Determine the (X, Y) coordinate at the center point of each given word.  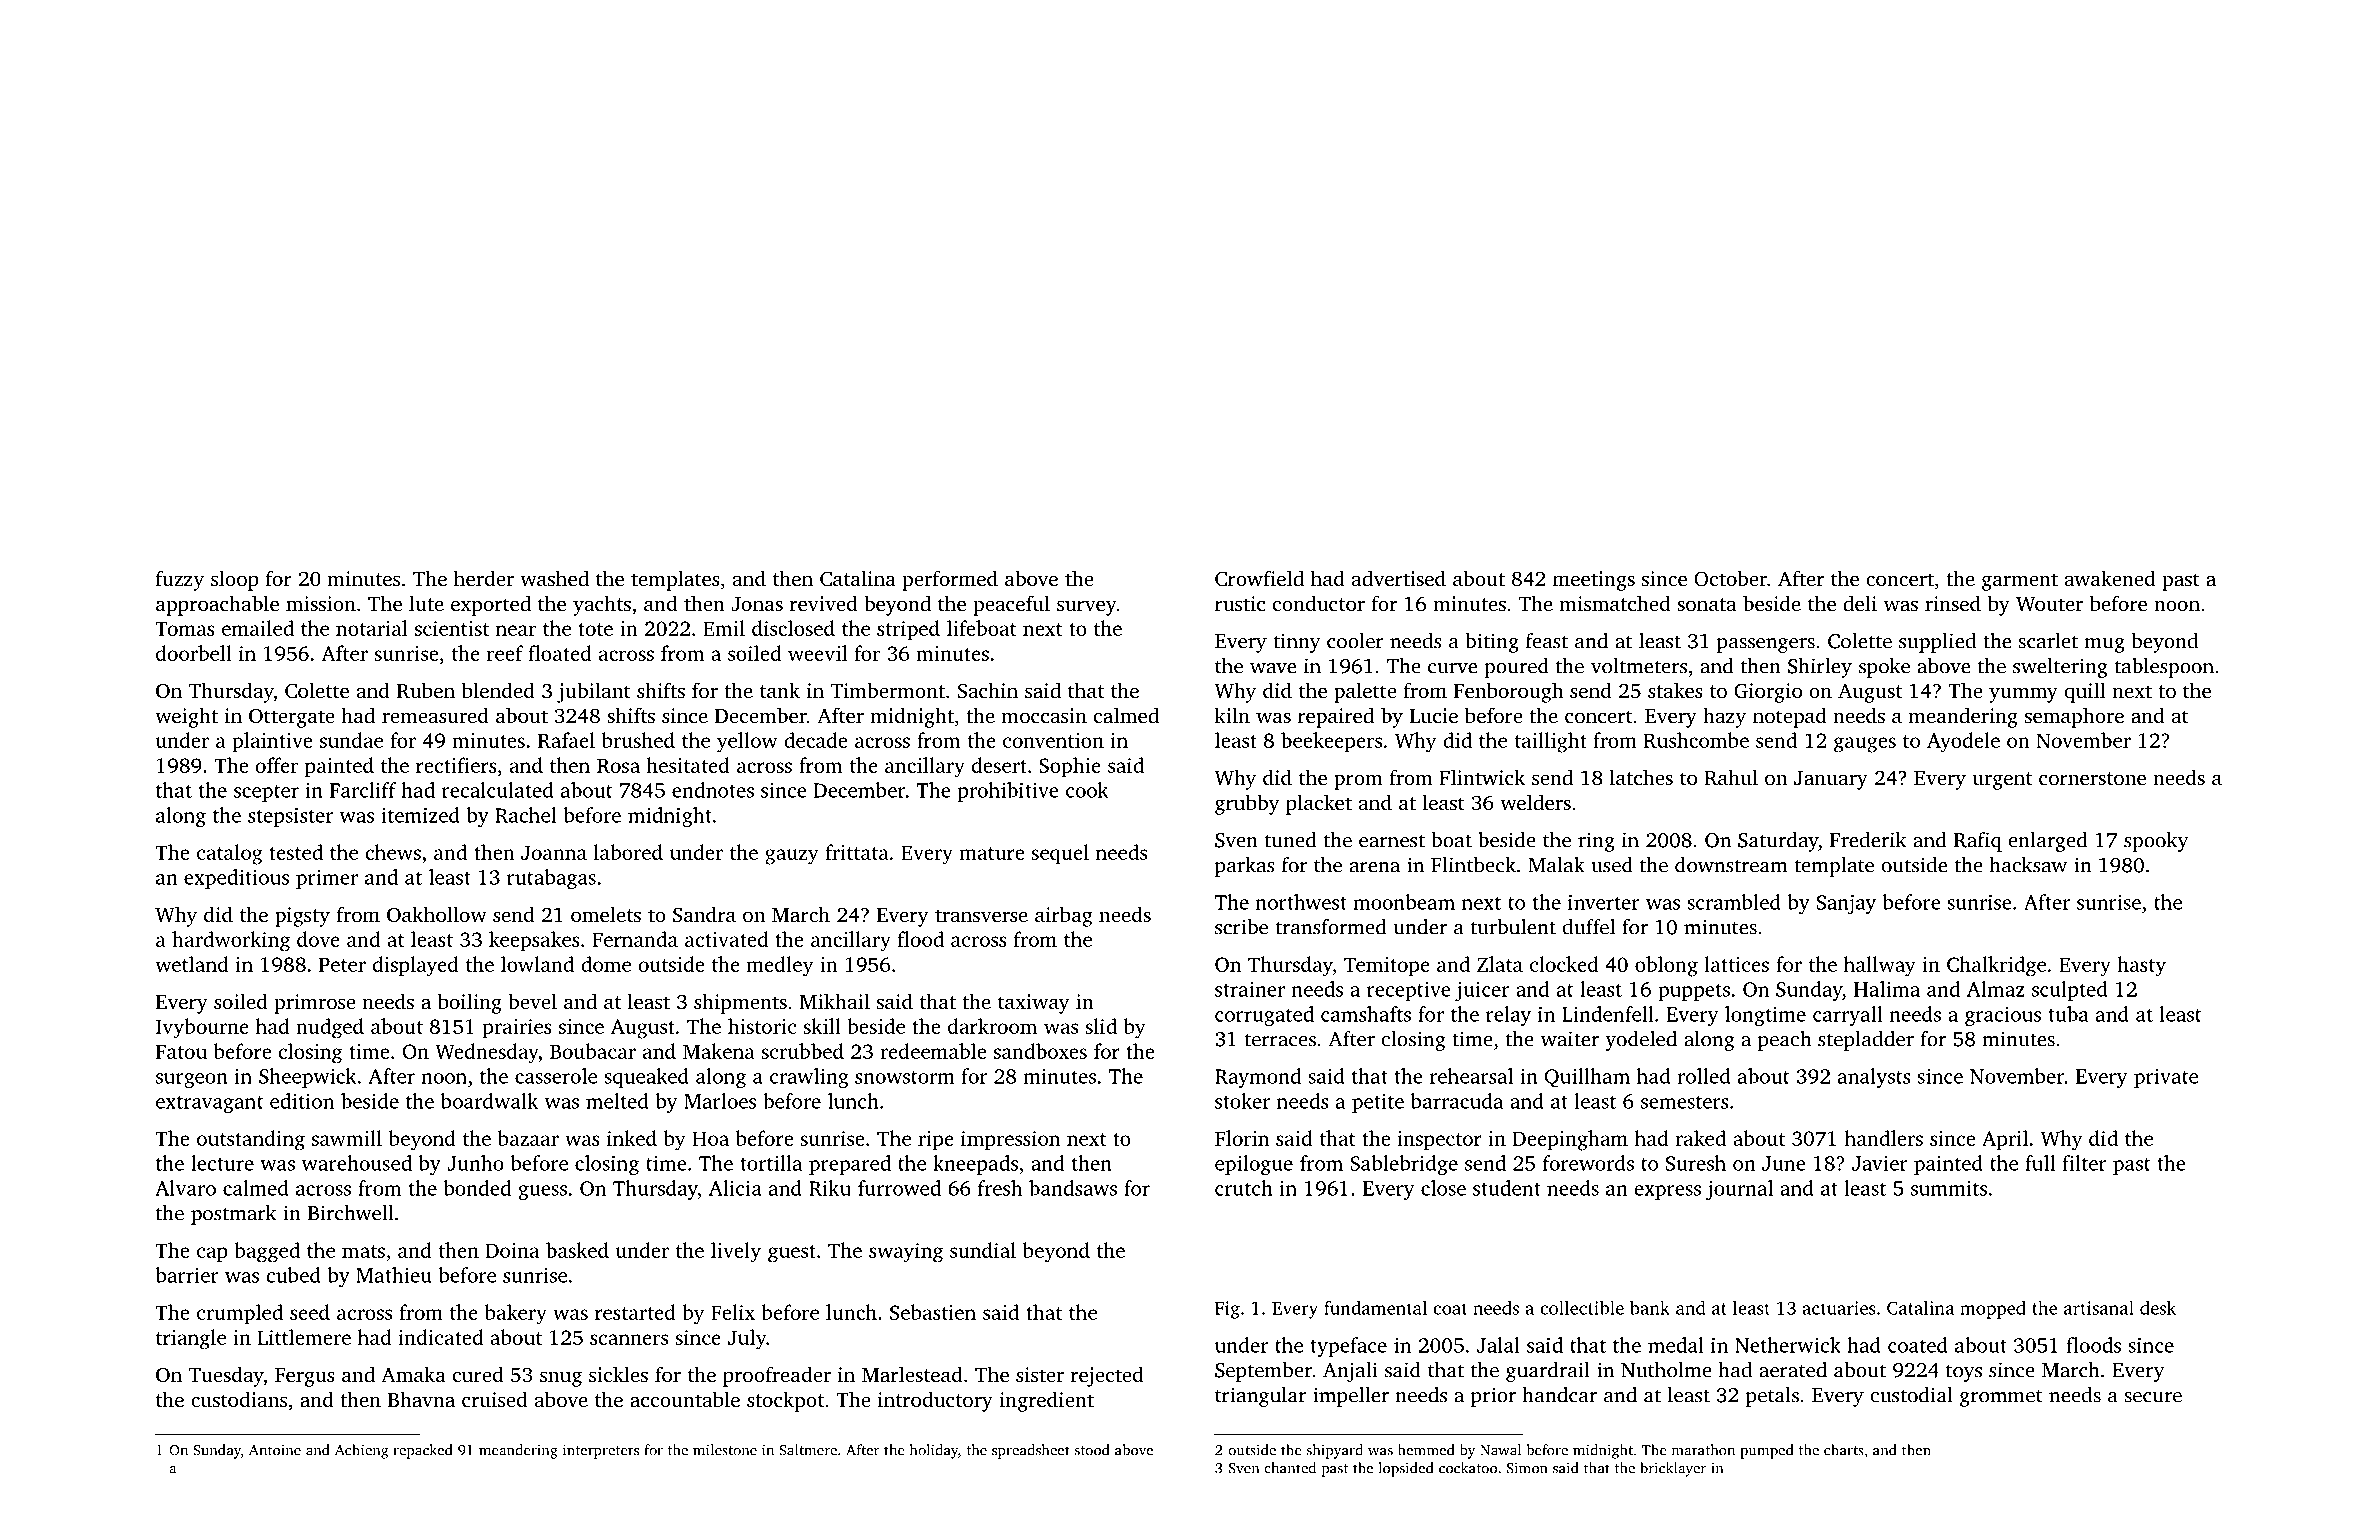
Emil (724, 628)
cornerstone (2092, 778)
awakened (2110, 578)
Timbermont (888, 690)
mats (363, 1251)
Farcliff (363, 790)
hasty (2141, 966)
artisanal (2099, 1308)
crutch (1244, 1188)
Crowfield (1259, 578)
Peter (342, 964)
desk (2158, 1308)
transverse (981, 915)
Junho (475, 1163)
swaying (906, 1253)
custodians (239, 1399)
